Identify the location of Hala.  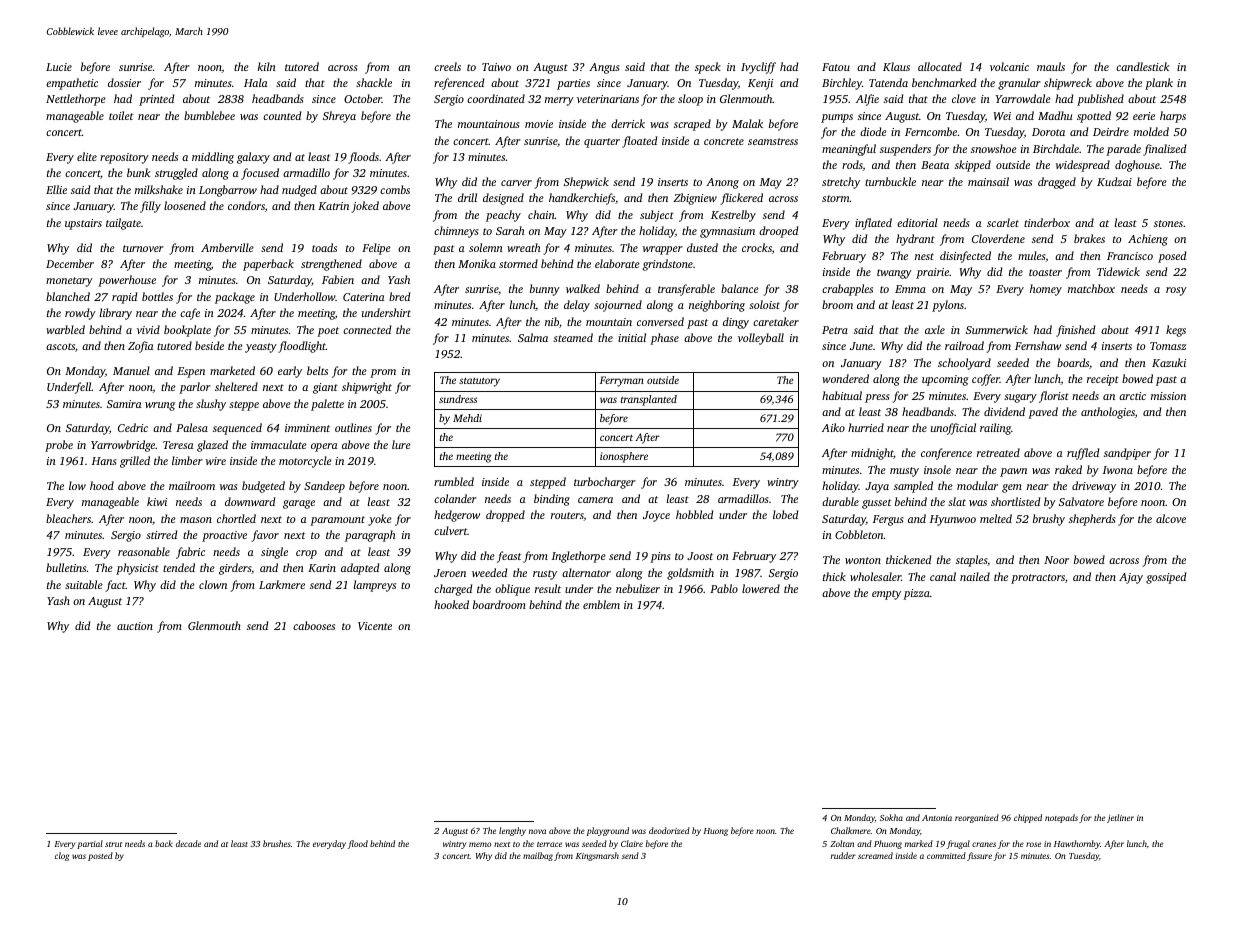
(256, 82).
